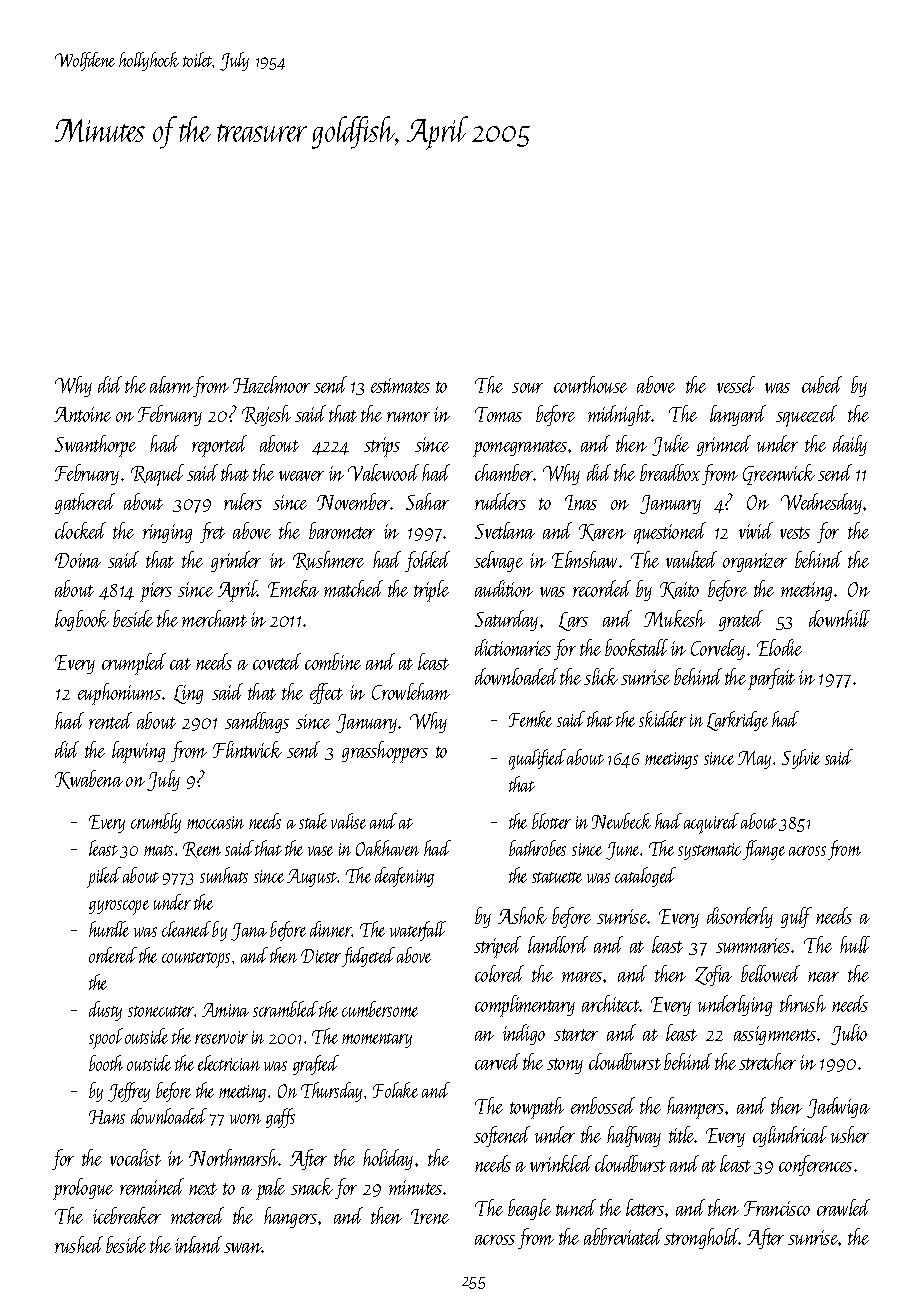  I want to click on courthouse, so click(590, 384).
